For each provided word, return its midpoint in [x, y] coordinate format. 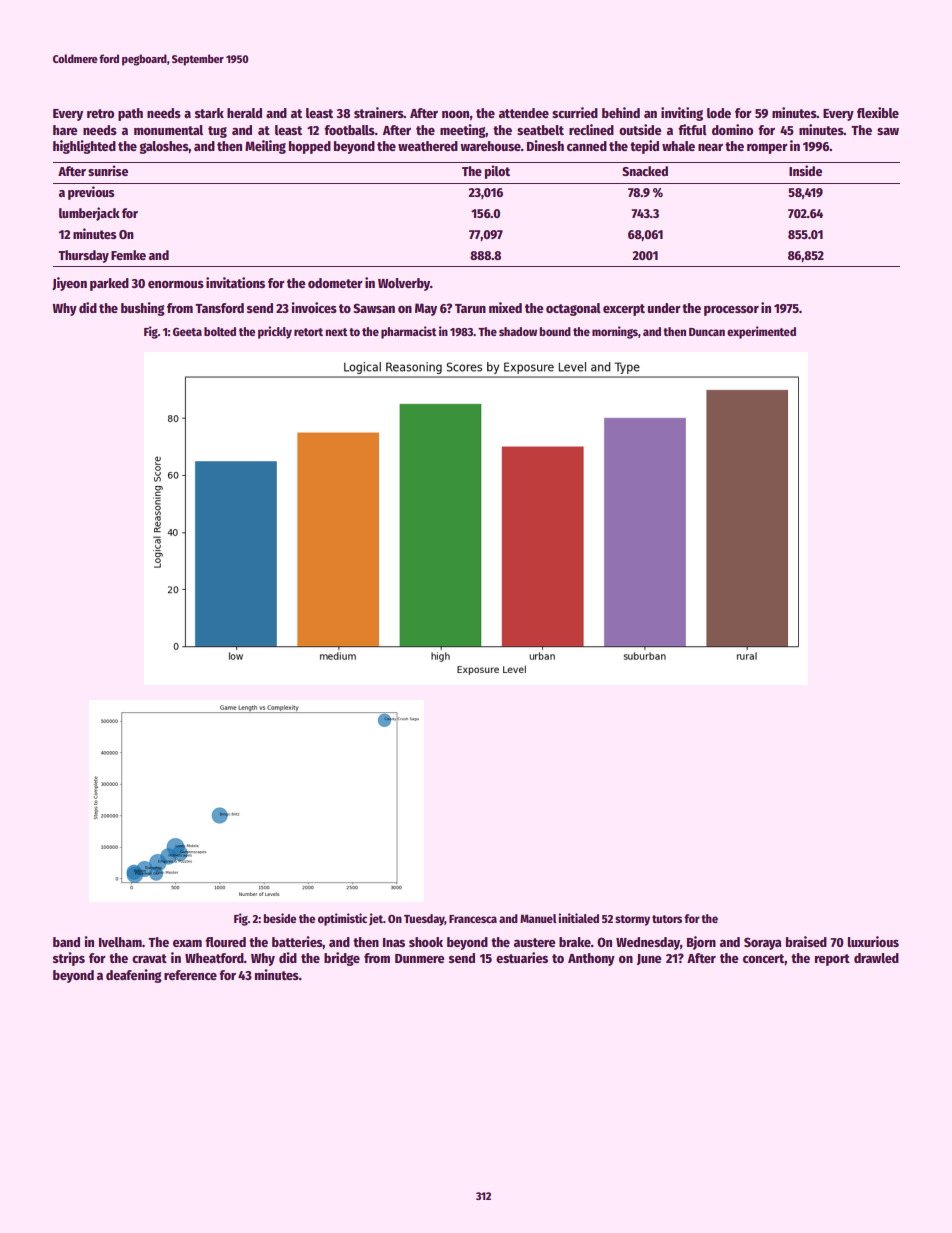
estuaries [522, 957]
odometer [335, 283]
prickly [275, 332]
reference [190, 975]
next [336, 332]
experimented [761, 332]
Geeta [187, 331]
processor [731, 311]
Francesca [473, 919]
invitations [235, 282]
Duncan [707, 332]
